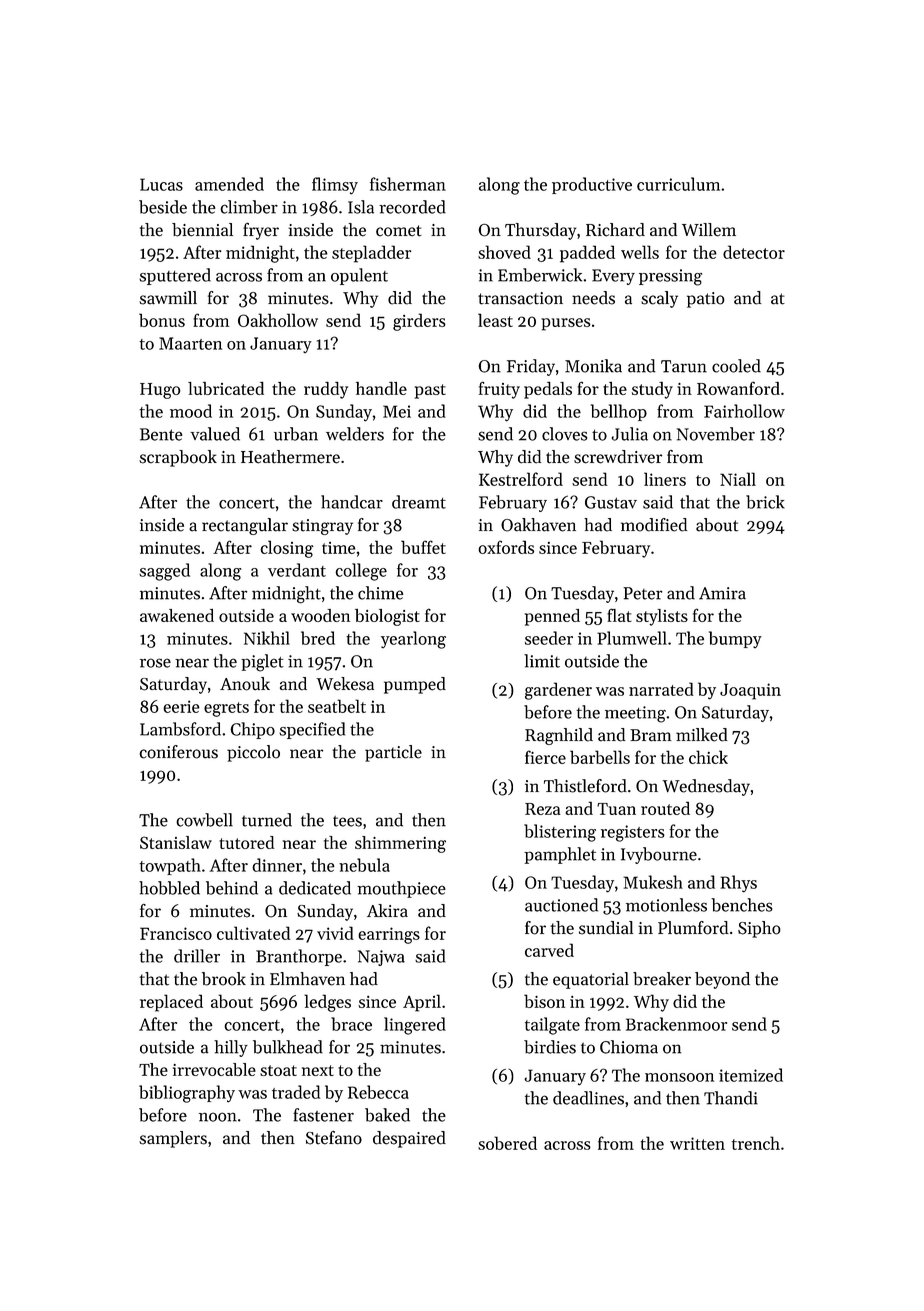 The width and height of the screenshot is (924, 1311). What do you see at coordinates (706, 787) in the screenshot?
I see `Wednesday` at bounding box center [706, 787].
